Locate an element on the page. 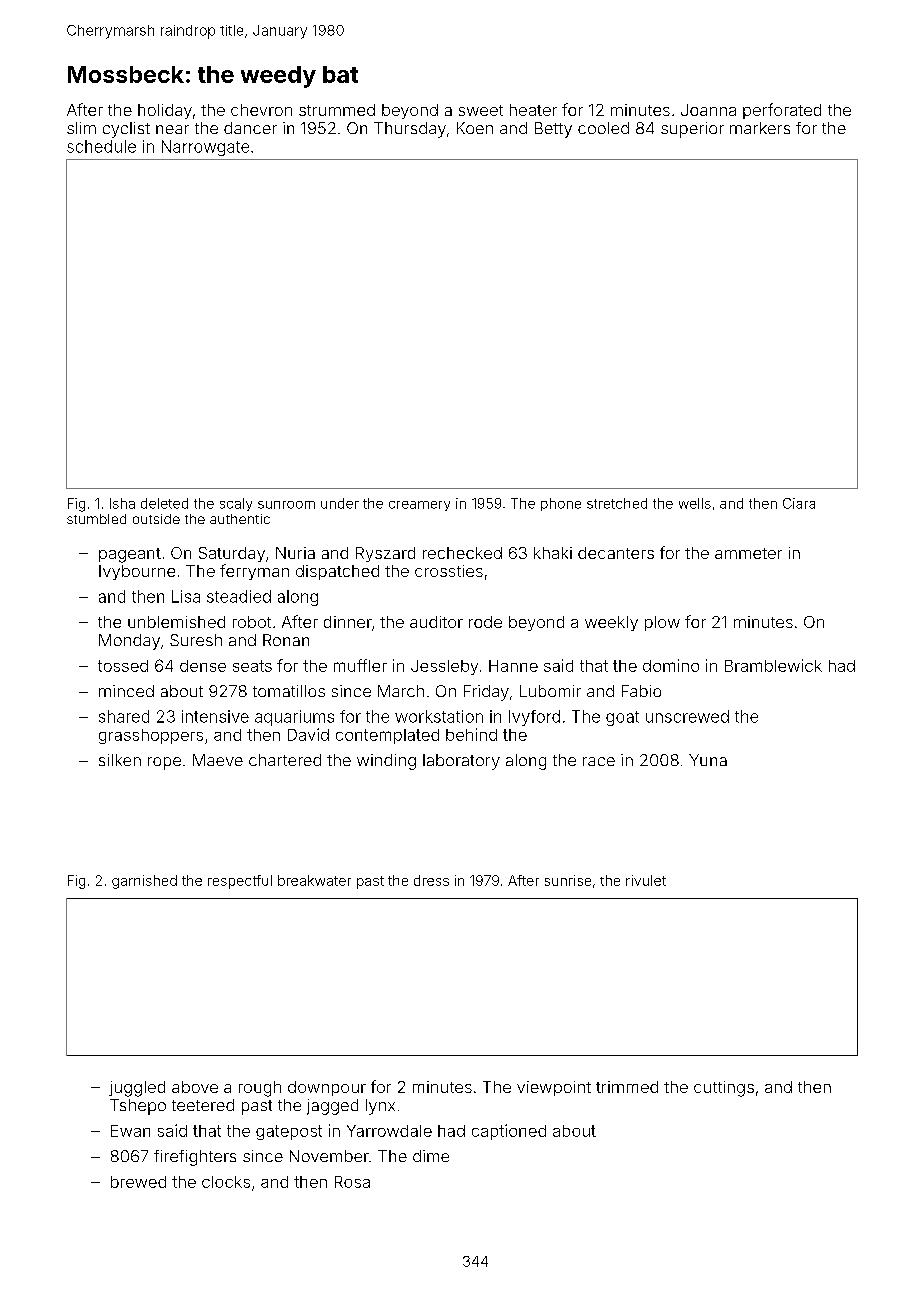 This image has width=924, height=1314. captioned is located at coordinates (509, 1132).
